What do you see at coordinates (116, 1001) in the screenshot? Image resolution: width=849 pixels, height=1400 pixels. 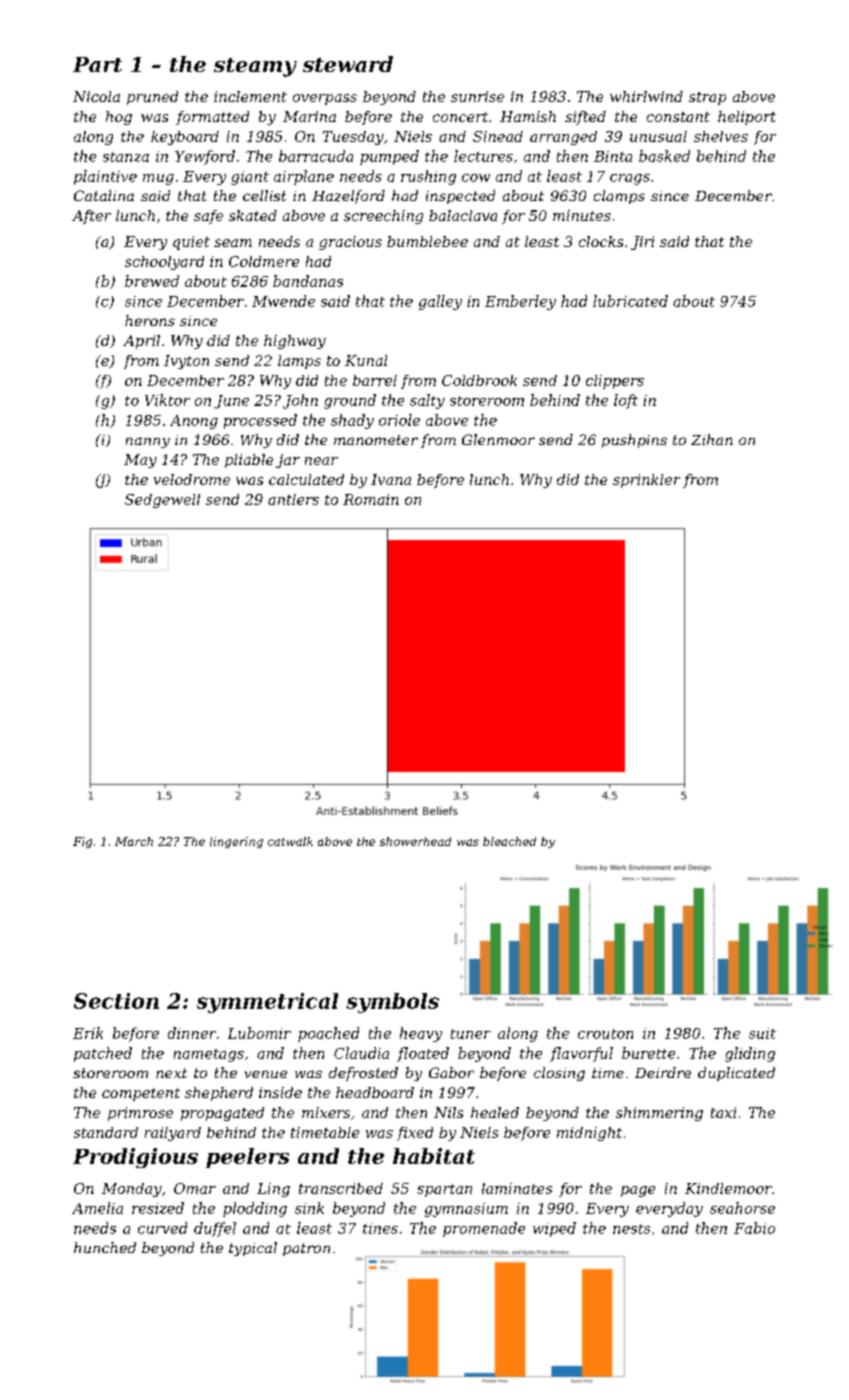 I see `Section` at bounding box center [116, 1001].
